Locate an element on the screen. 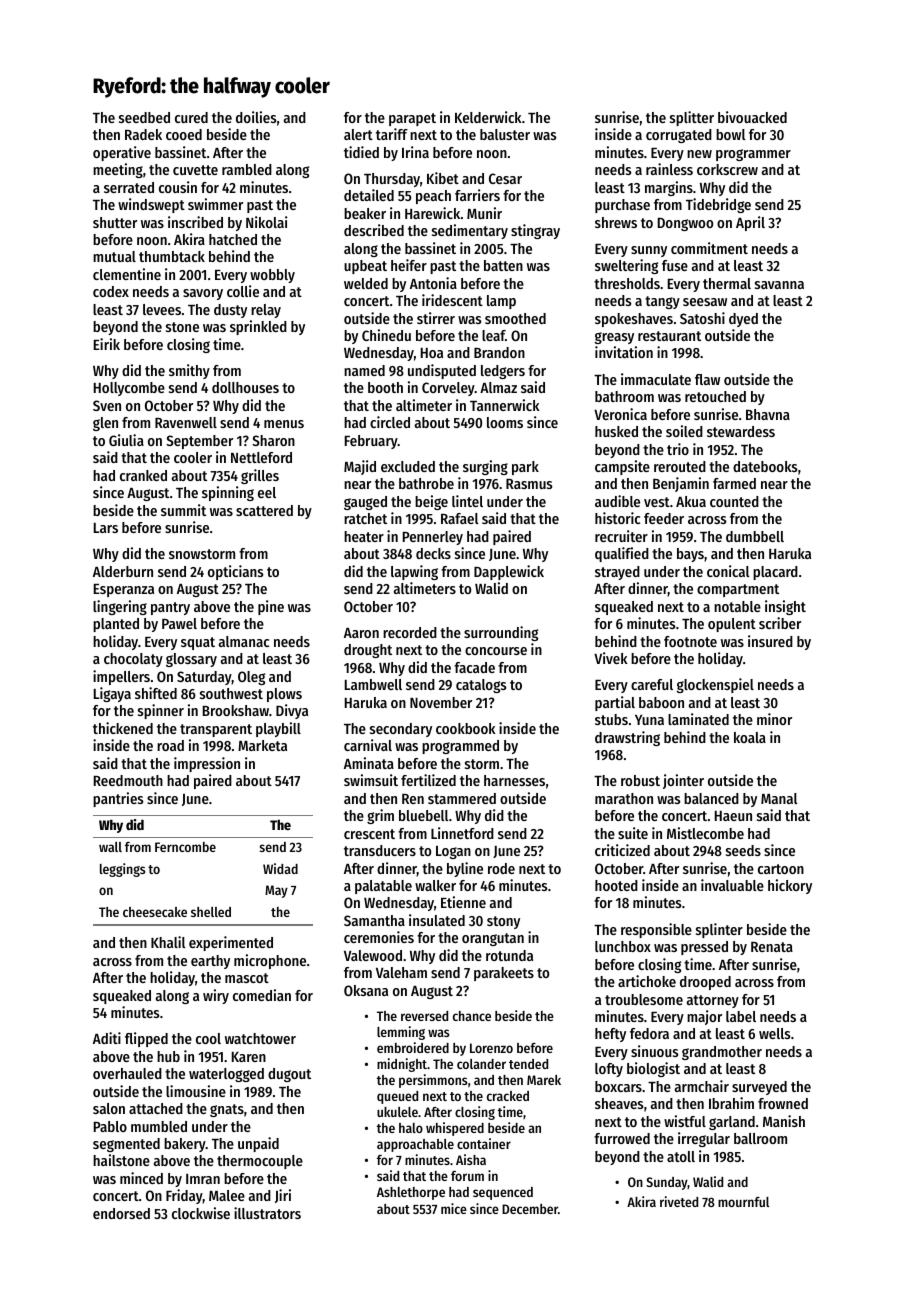  named is located at coordinates (364, 370).
